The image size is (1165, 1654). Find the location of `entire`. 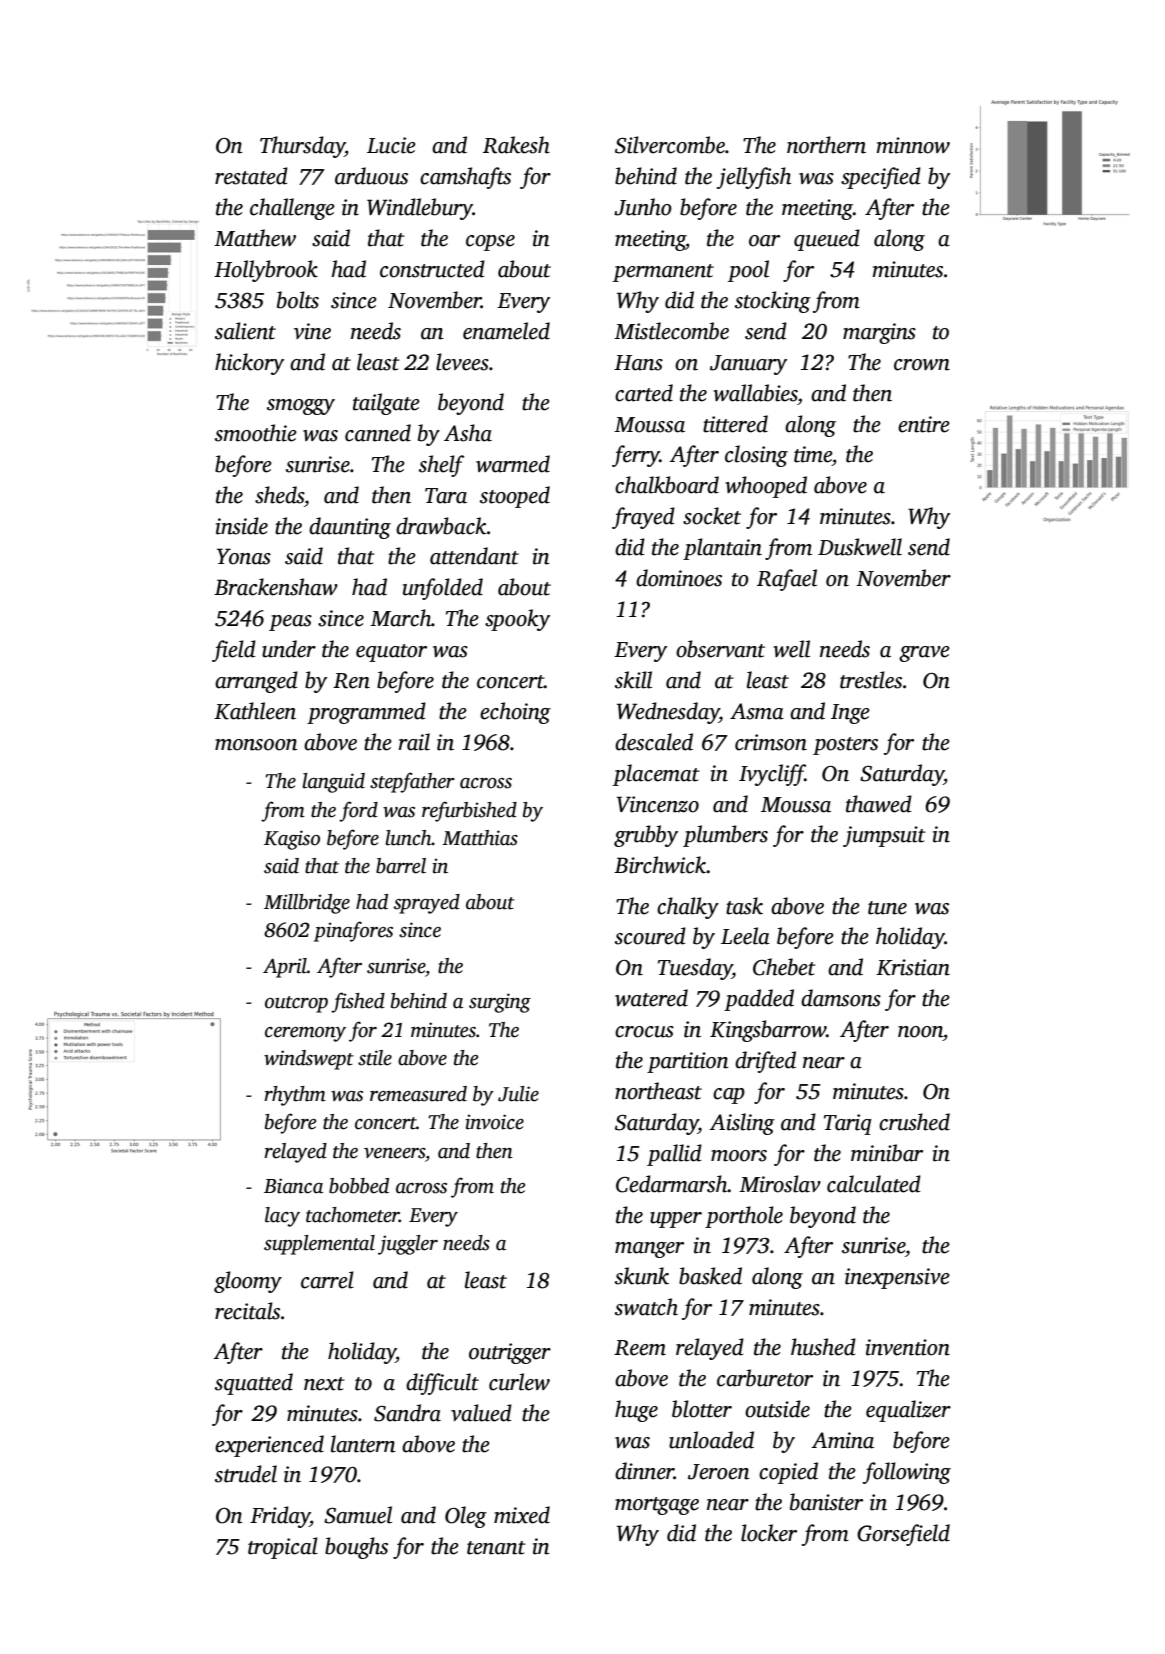

entire is located at coordinates (924, 424).
